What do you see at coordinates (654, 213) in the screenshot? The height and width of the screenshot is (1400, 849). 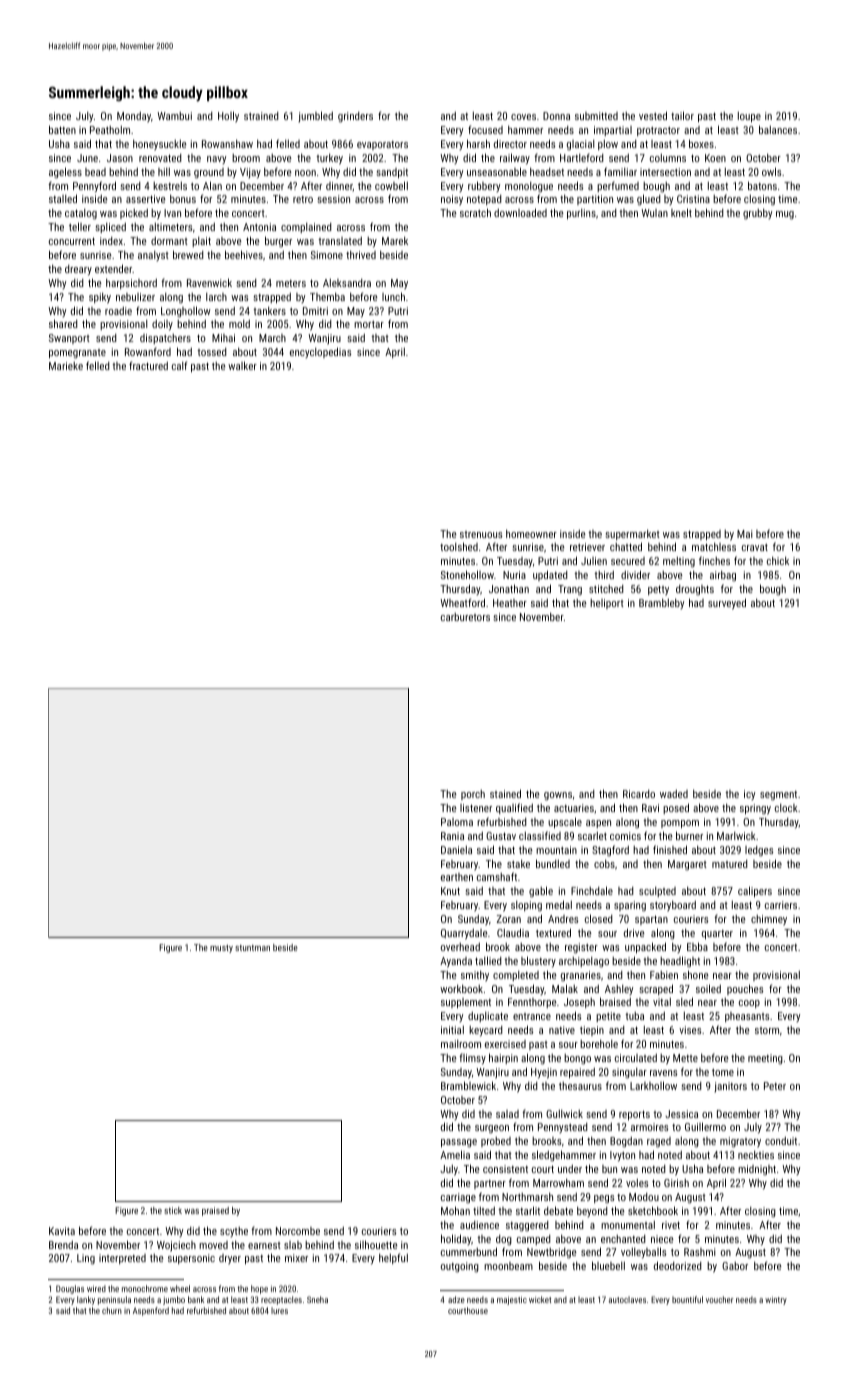 I see `Wulan` at bounding box center [654, 213].
